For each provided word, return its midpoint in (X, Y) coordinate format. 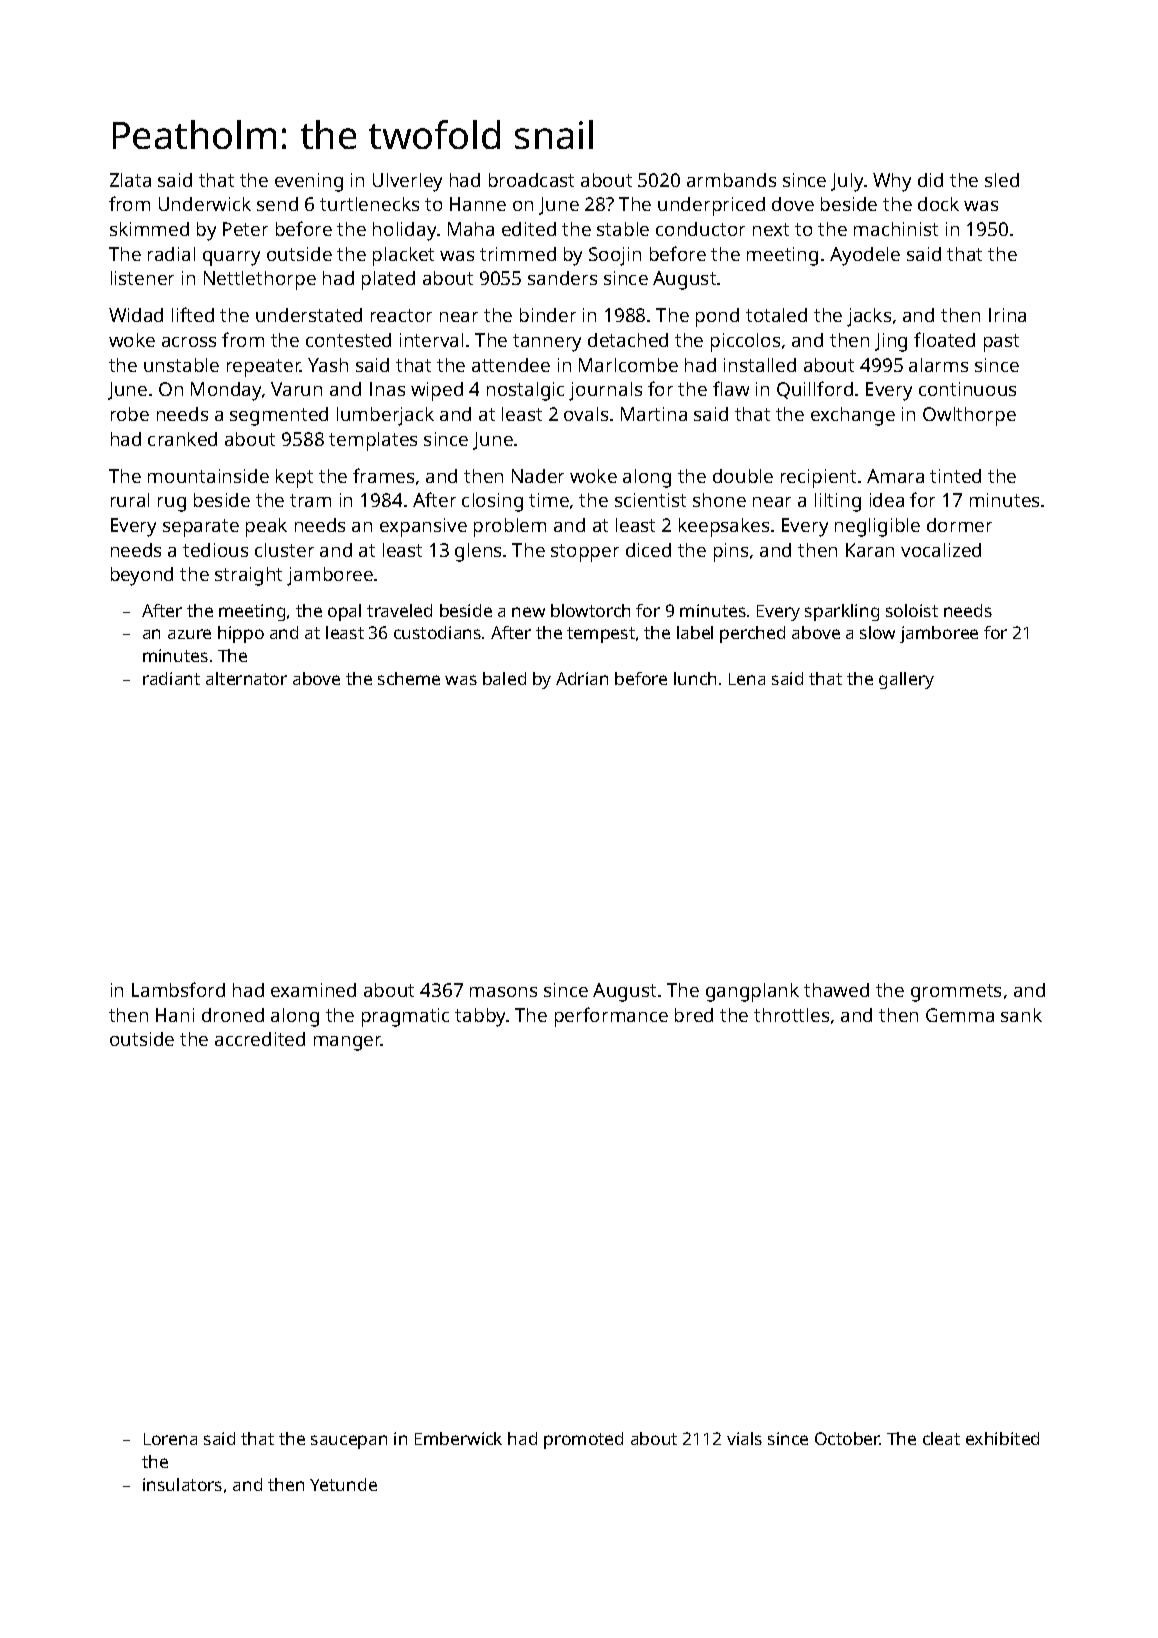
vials (744, 1438)
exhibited (1002, 1438)
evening (309, 182)
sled (1002, 180)
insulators (182, 1484)
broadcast (531, 180)
